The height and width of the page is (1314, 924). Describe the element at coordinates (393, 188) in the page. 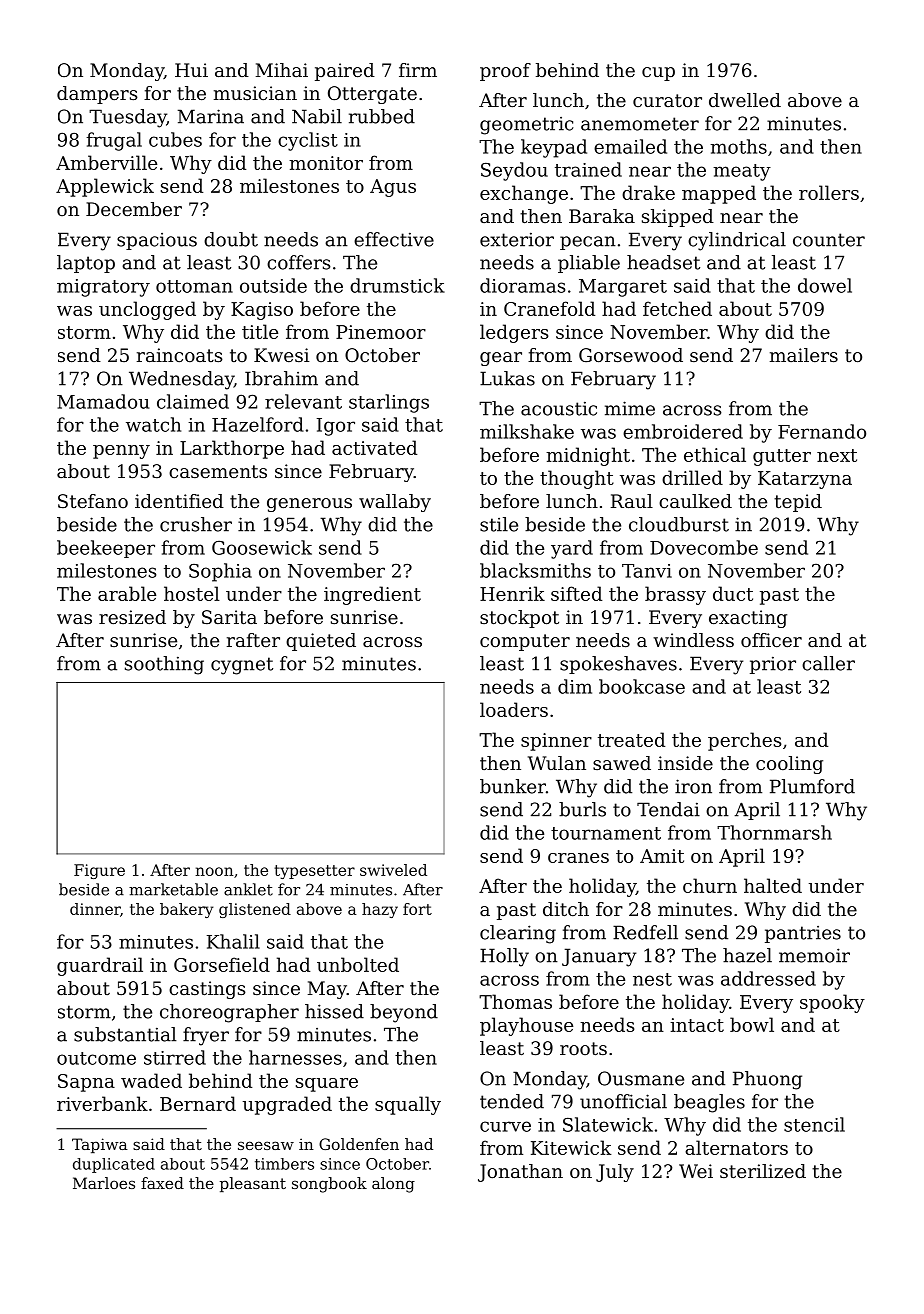

I see `Agus` at that location.
